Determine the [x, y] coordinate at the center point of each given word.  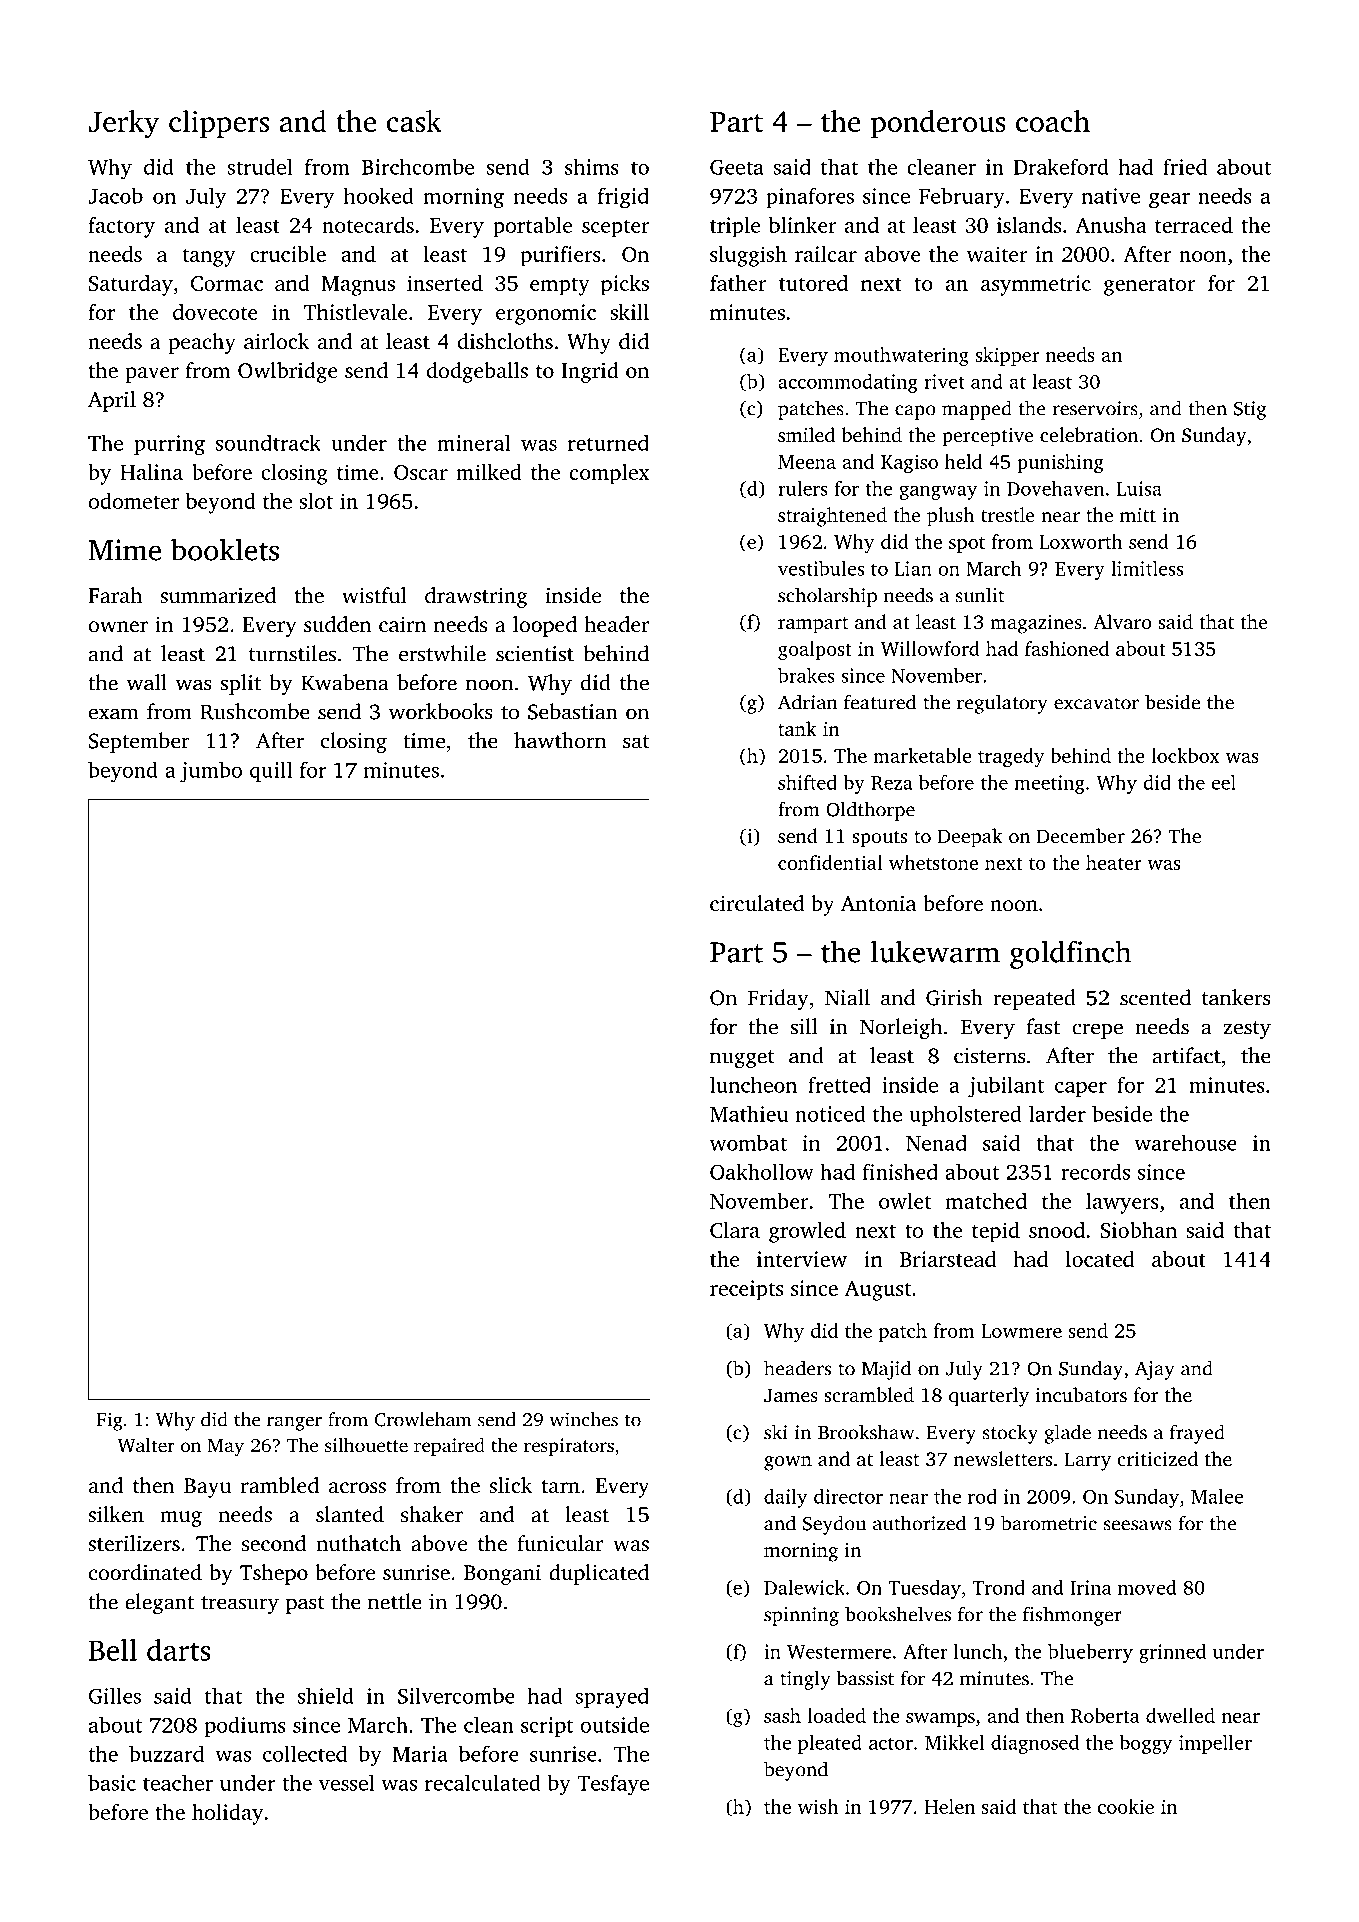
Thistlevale [356, 312]
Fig [110, 1421]
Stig [1250, 410]
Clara [735, 1230]
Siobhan [1139, 1230]
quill [271, 771]
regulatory [1002, 704]
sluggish [748, 256]
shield [326, 1695]
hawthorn [560, 740]
